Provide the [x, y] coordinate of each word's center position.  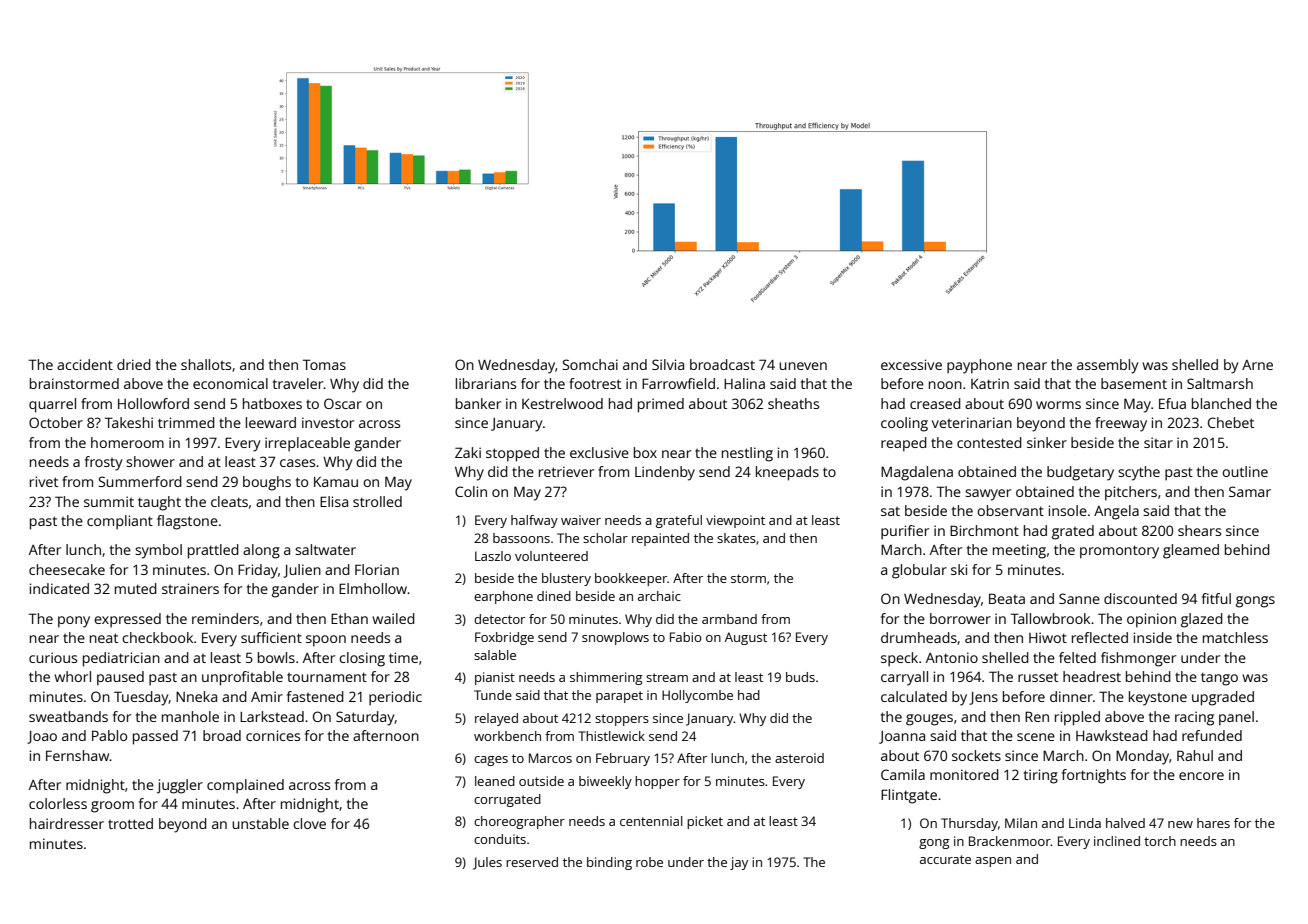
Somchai [590, 364]
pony [74, 622]
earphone [503, 597]
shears [1199, 530]
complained [245, 786]
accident [85, 364]
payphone [979, 366]
